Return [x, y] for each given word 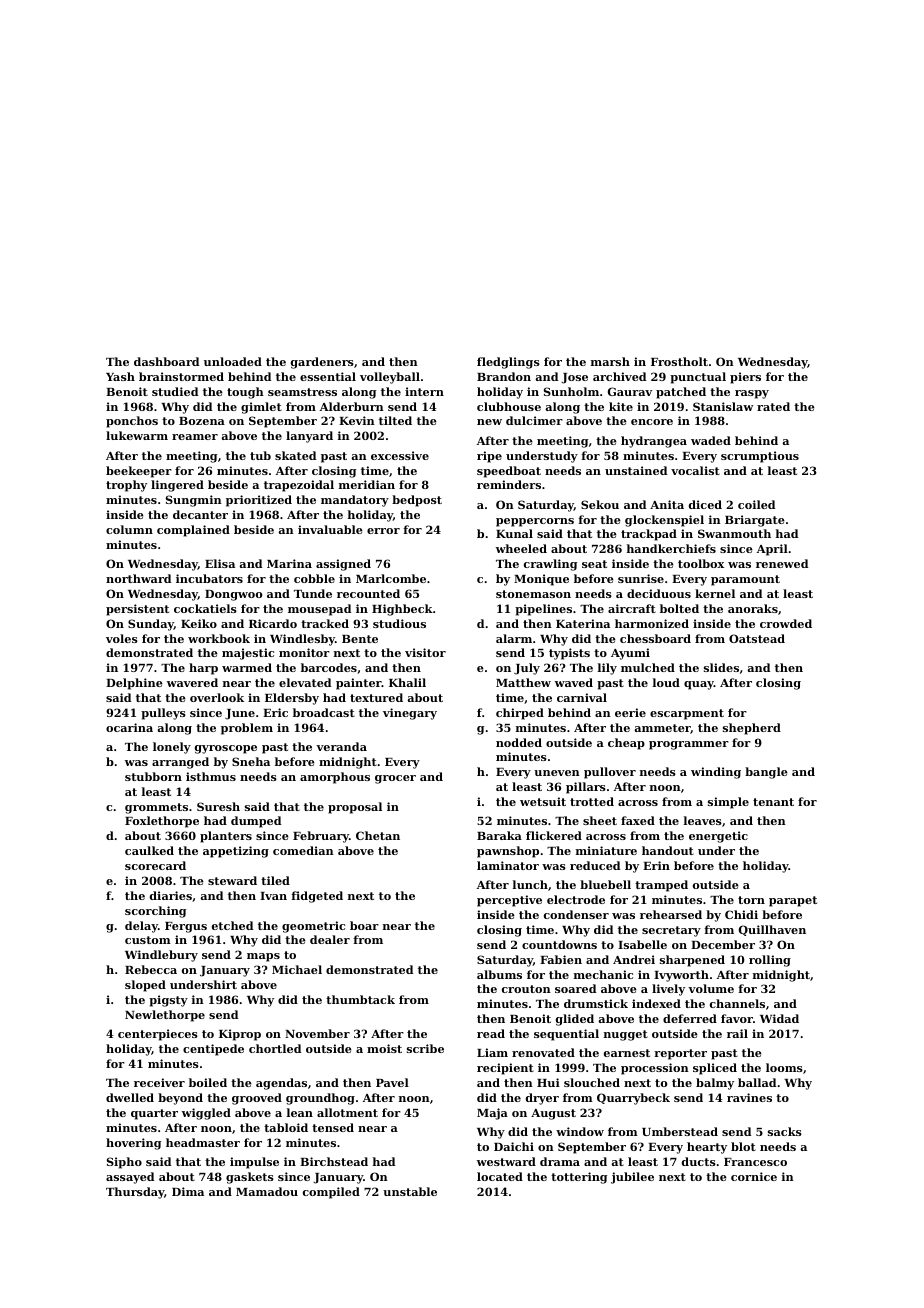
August [553, 1114]
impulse [254, 1163]
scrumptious [760, 457]
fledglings [508, 363]
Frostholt [679, 361]
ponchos [132, 422]
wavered [192, 682]
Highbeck [402, 610]
